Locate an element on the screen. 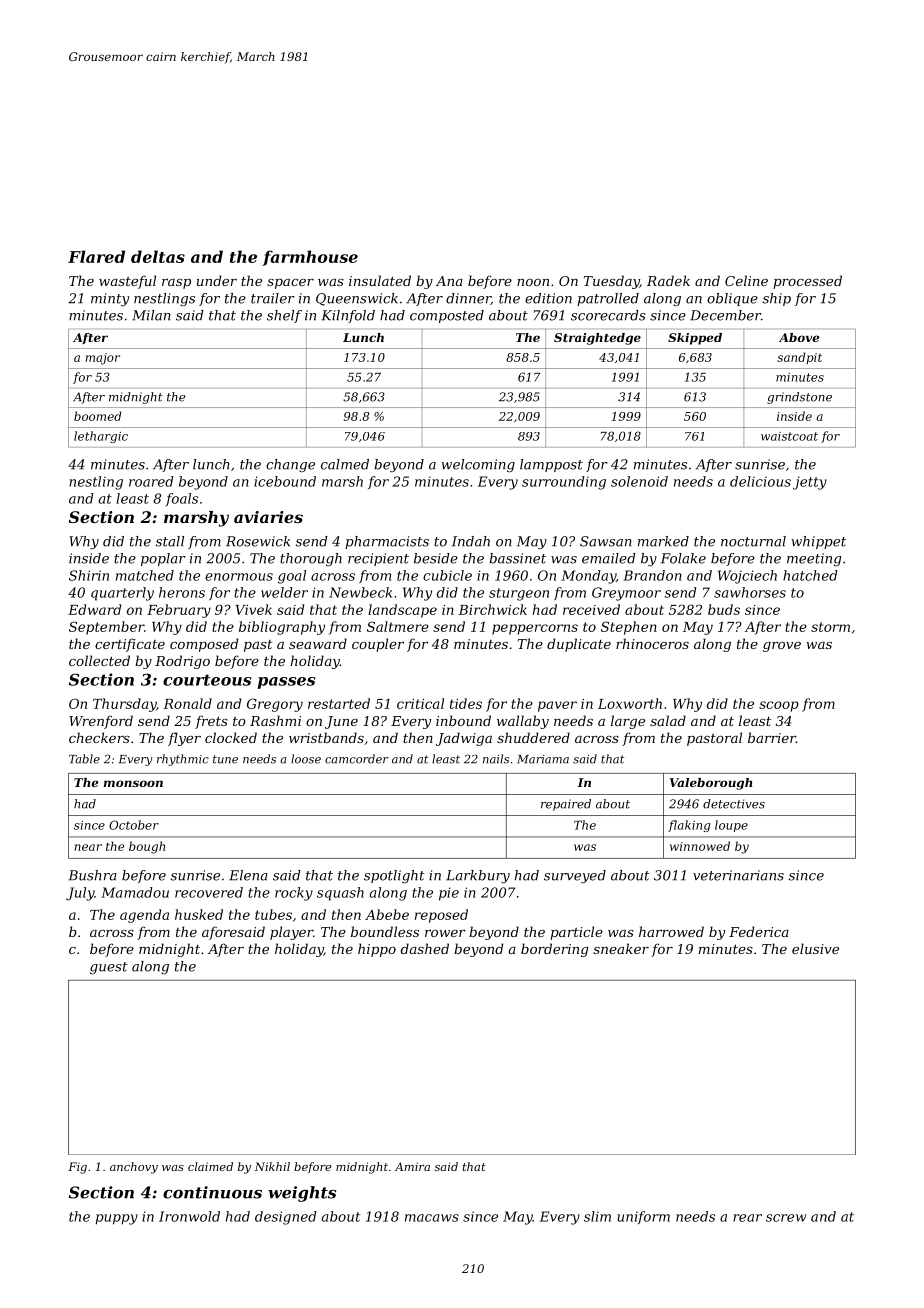 This screenshot has height=1308, width=924. minty is located at coordinates (110, 299).
